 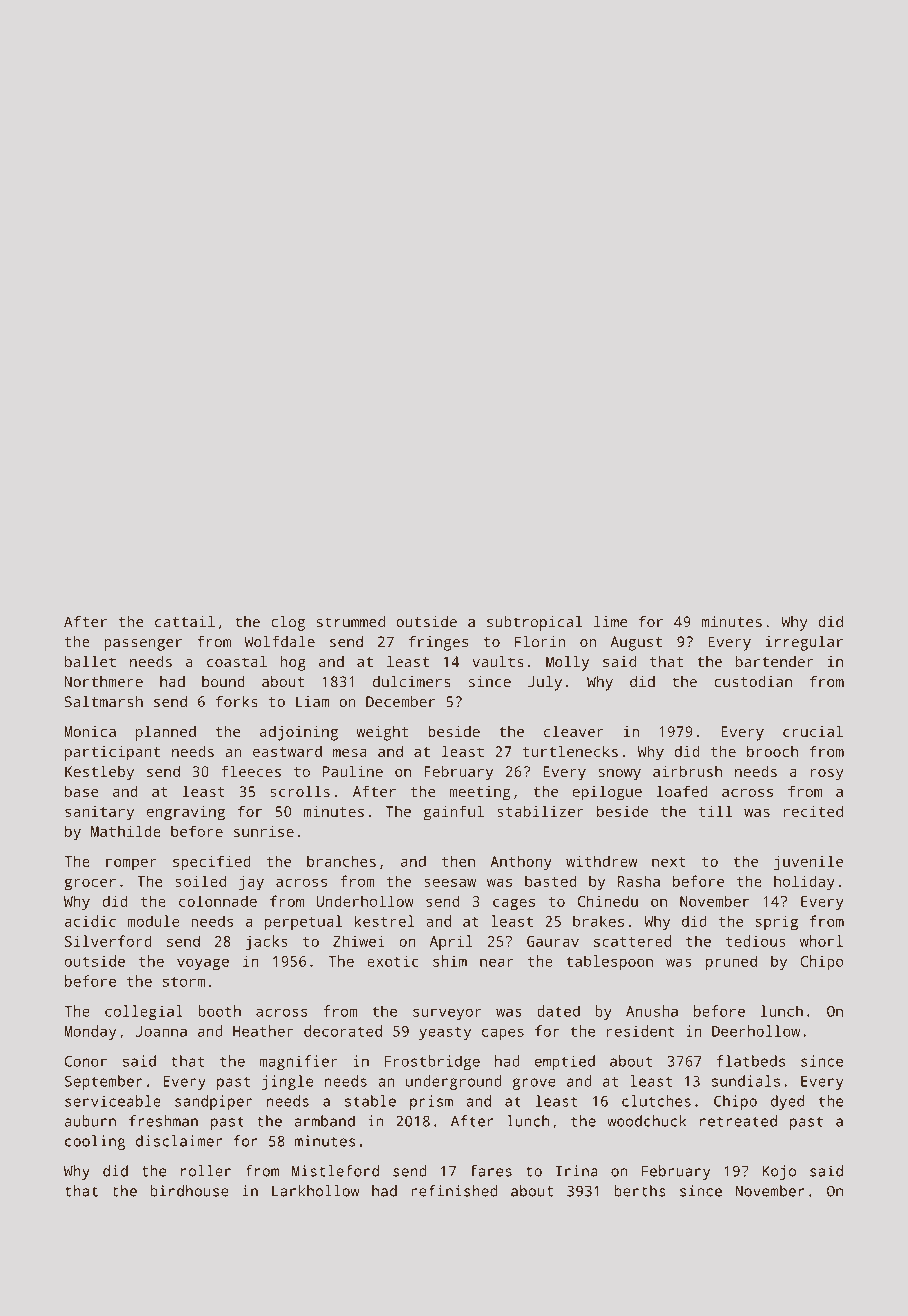 What do you see at coordinates (351, 622) in the document?
I see `strummed` at bounding box center [351, 622].
